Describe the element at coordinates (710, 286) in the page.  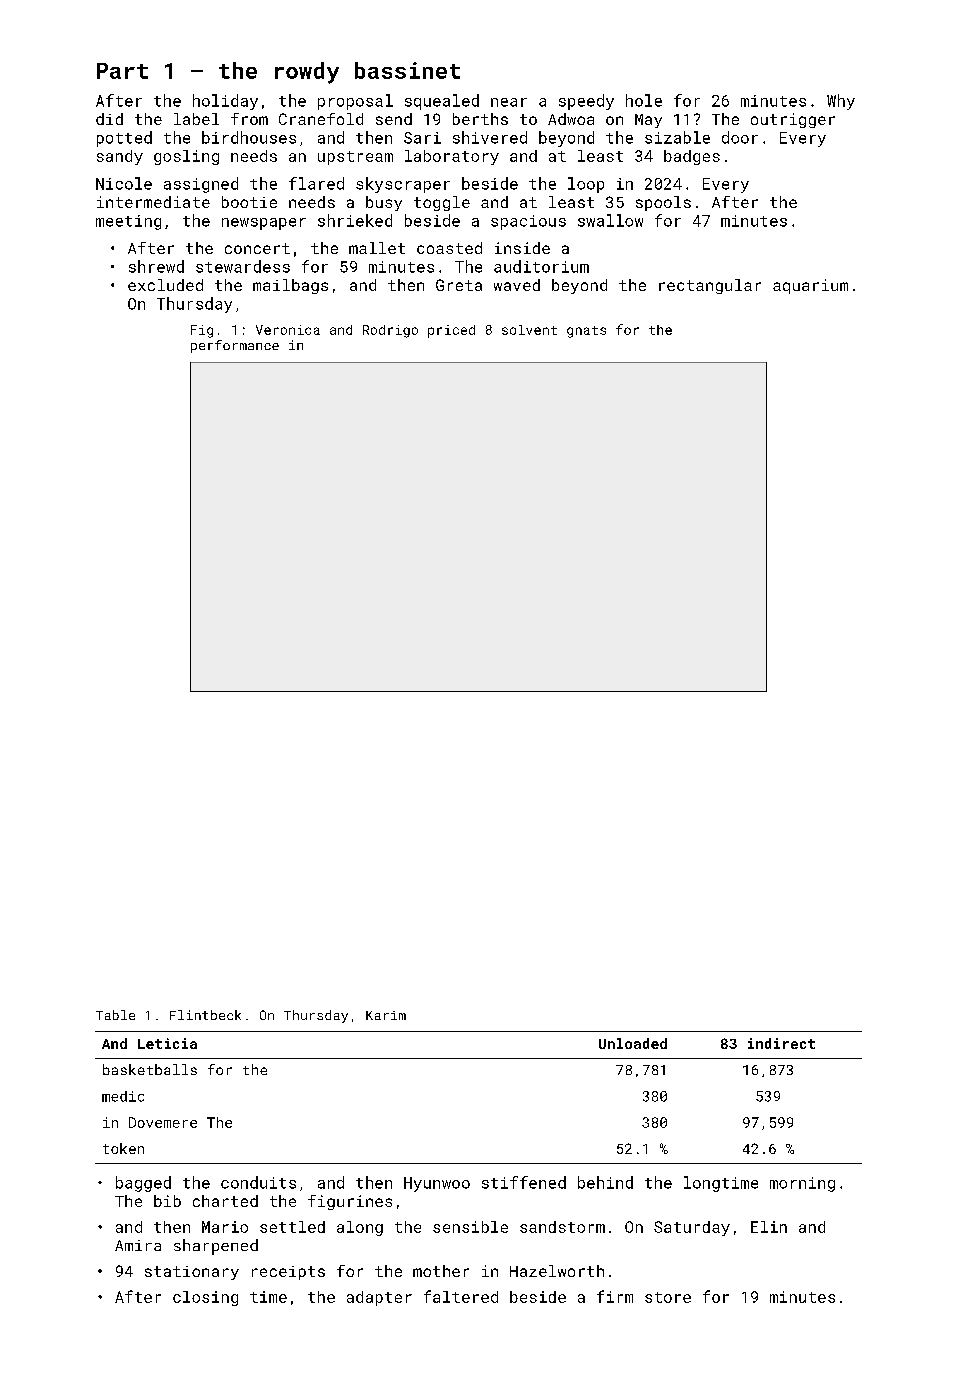
I see `rectangular` at that location.
